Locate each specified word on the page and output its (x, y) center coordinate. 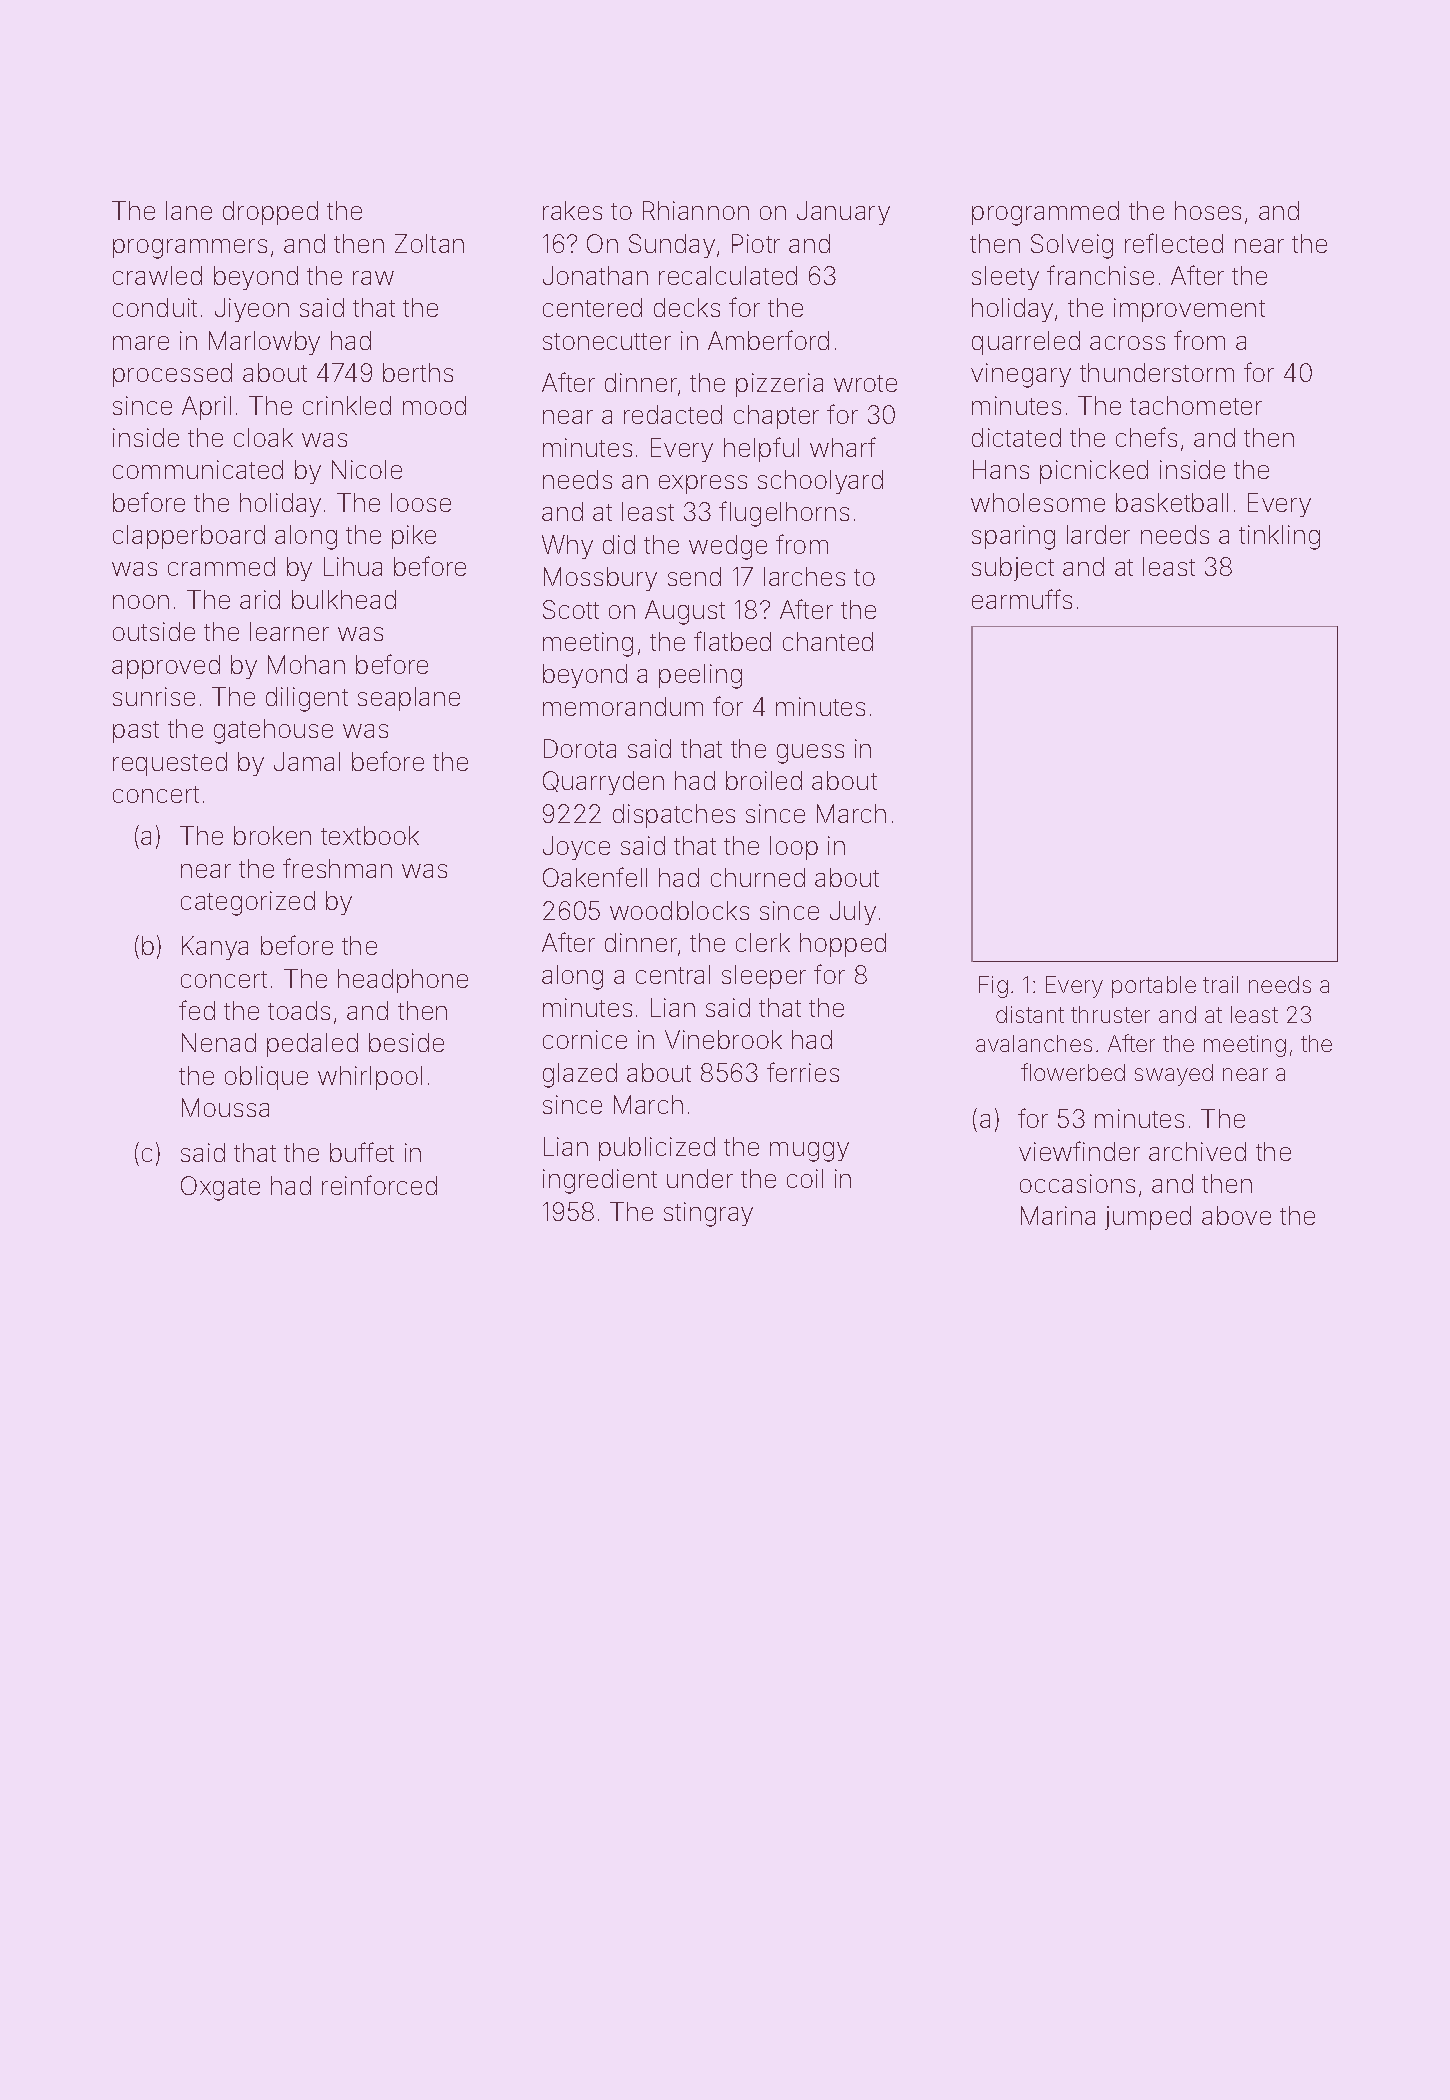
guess (810, 754)
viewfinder (1079, 1151)
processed (172, 375)
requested (170, 764)
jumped (1148, 1218)
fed (197, 1010)
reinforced (379, 1185)
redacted (673, 414)
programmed (1045, 213)
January (843, 213)
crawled (157, 275)
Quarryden (603, 783)
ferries (803, 1072)
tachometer (1196, 405)
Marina (1058, 1215)
